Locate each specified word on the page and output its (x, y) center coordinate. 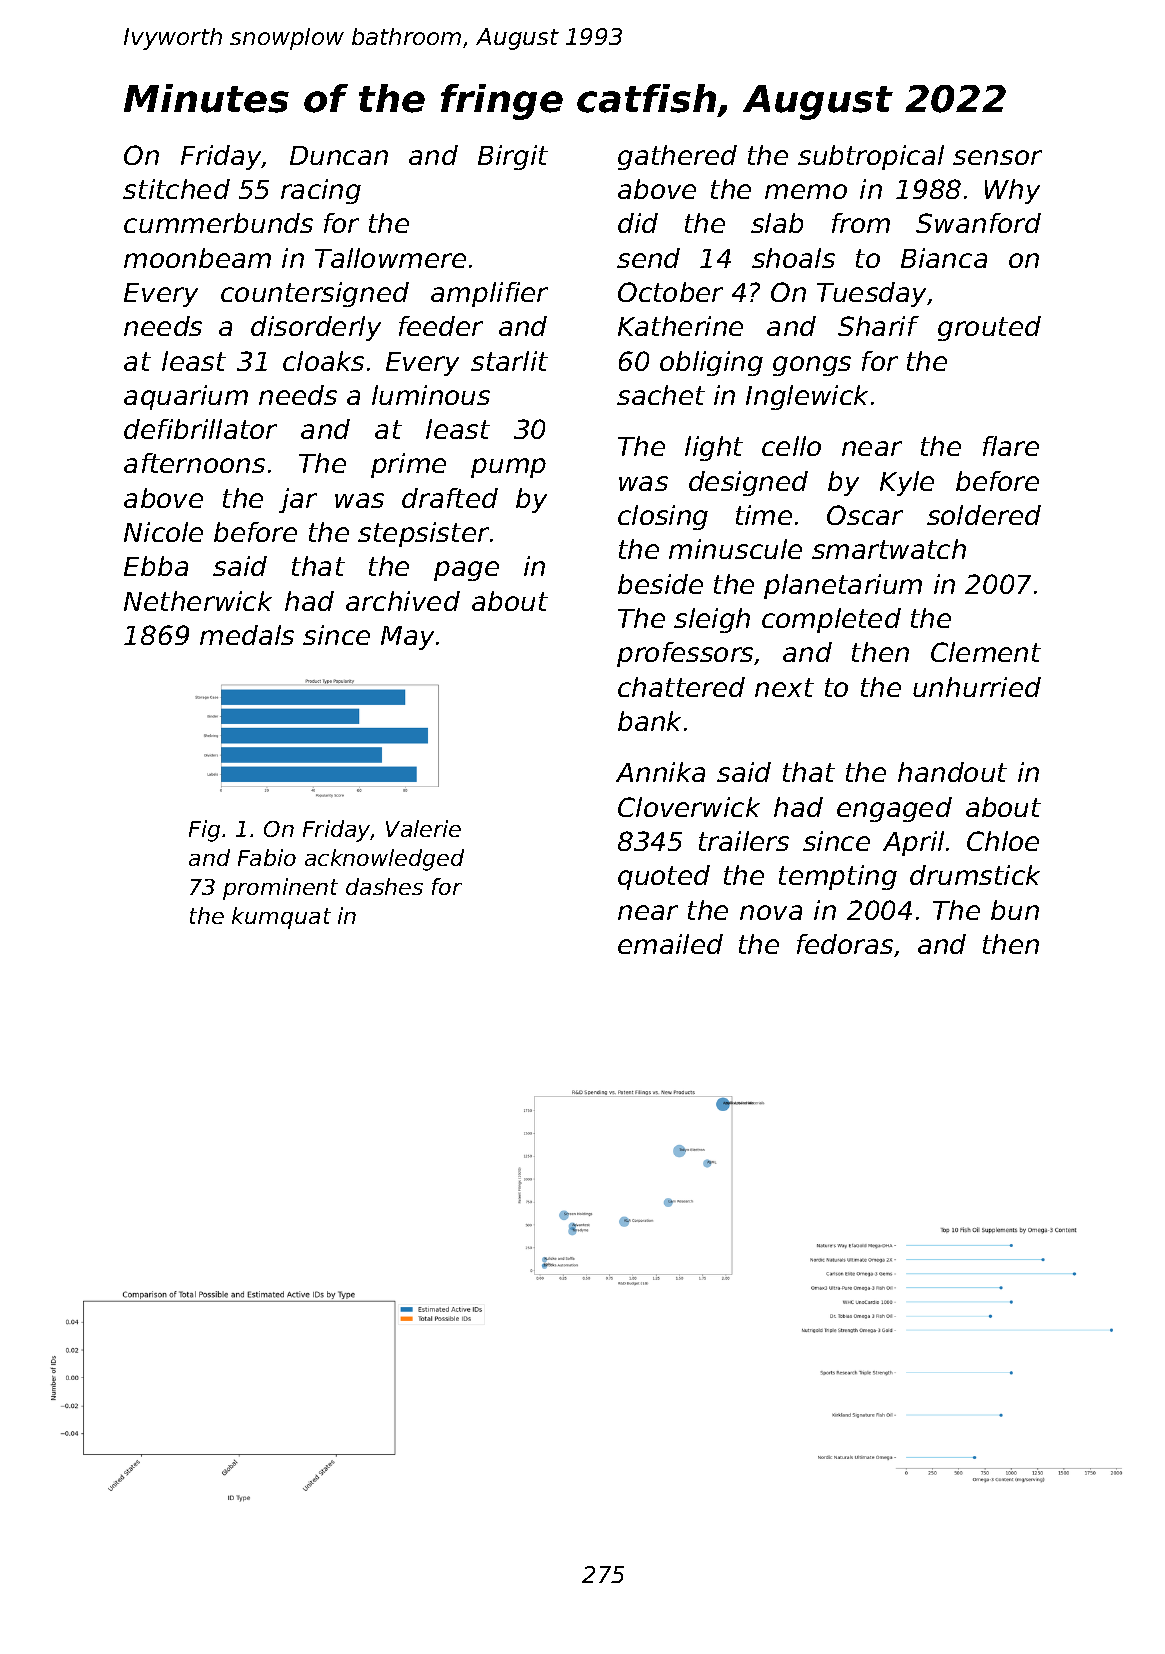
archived (403, 601)
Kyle (907, 483)
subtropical (871, 157)
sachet (661, 395)
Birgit (513, 157)
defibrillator (200, 429)
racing (321, 191)
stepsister (423, 534)
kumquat (281, 918)
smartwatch (889, 549)
